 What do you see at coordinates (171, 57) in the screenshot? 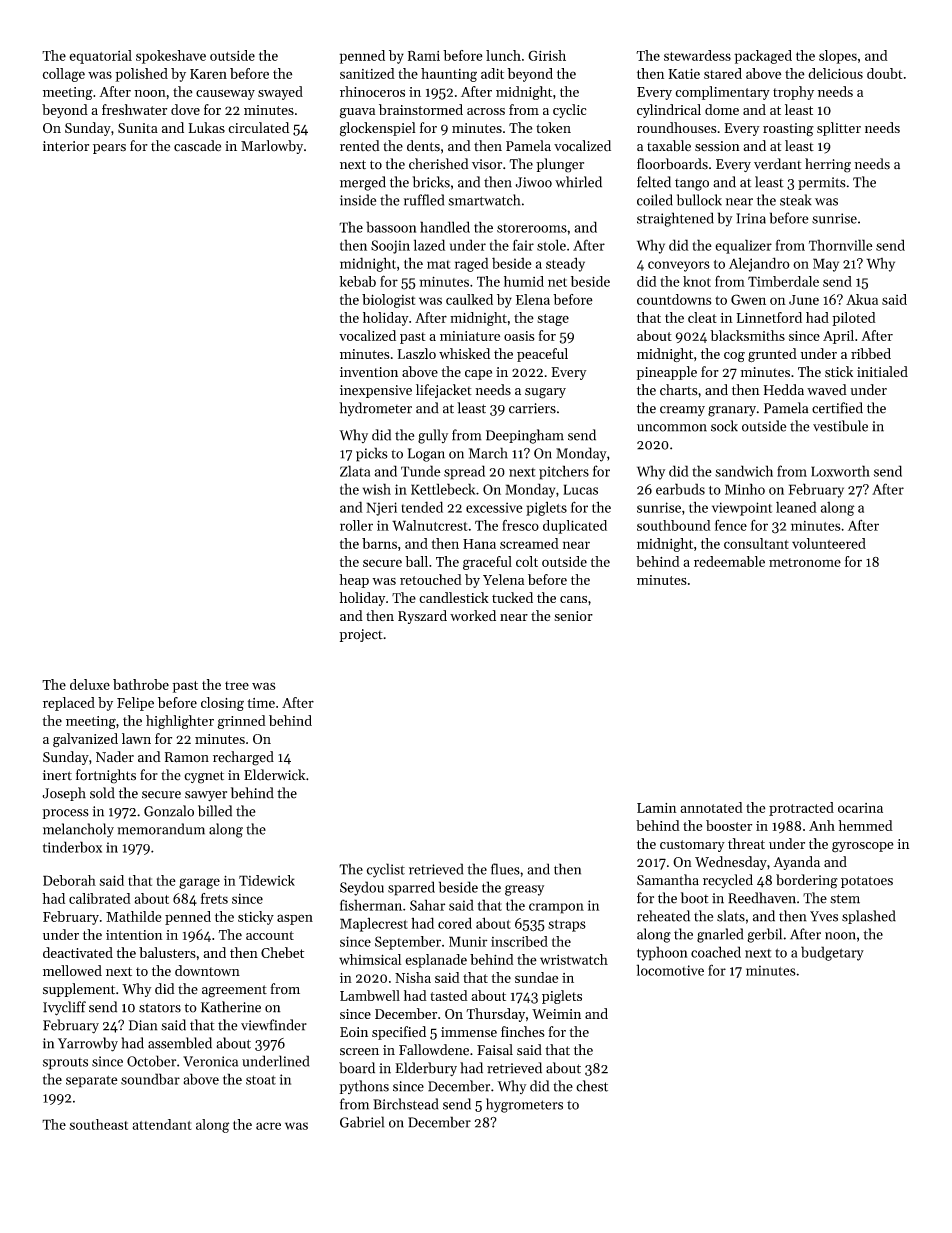
I see `spokeshave` at bounding box center [171, 57].
